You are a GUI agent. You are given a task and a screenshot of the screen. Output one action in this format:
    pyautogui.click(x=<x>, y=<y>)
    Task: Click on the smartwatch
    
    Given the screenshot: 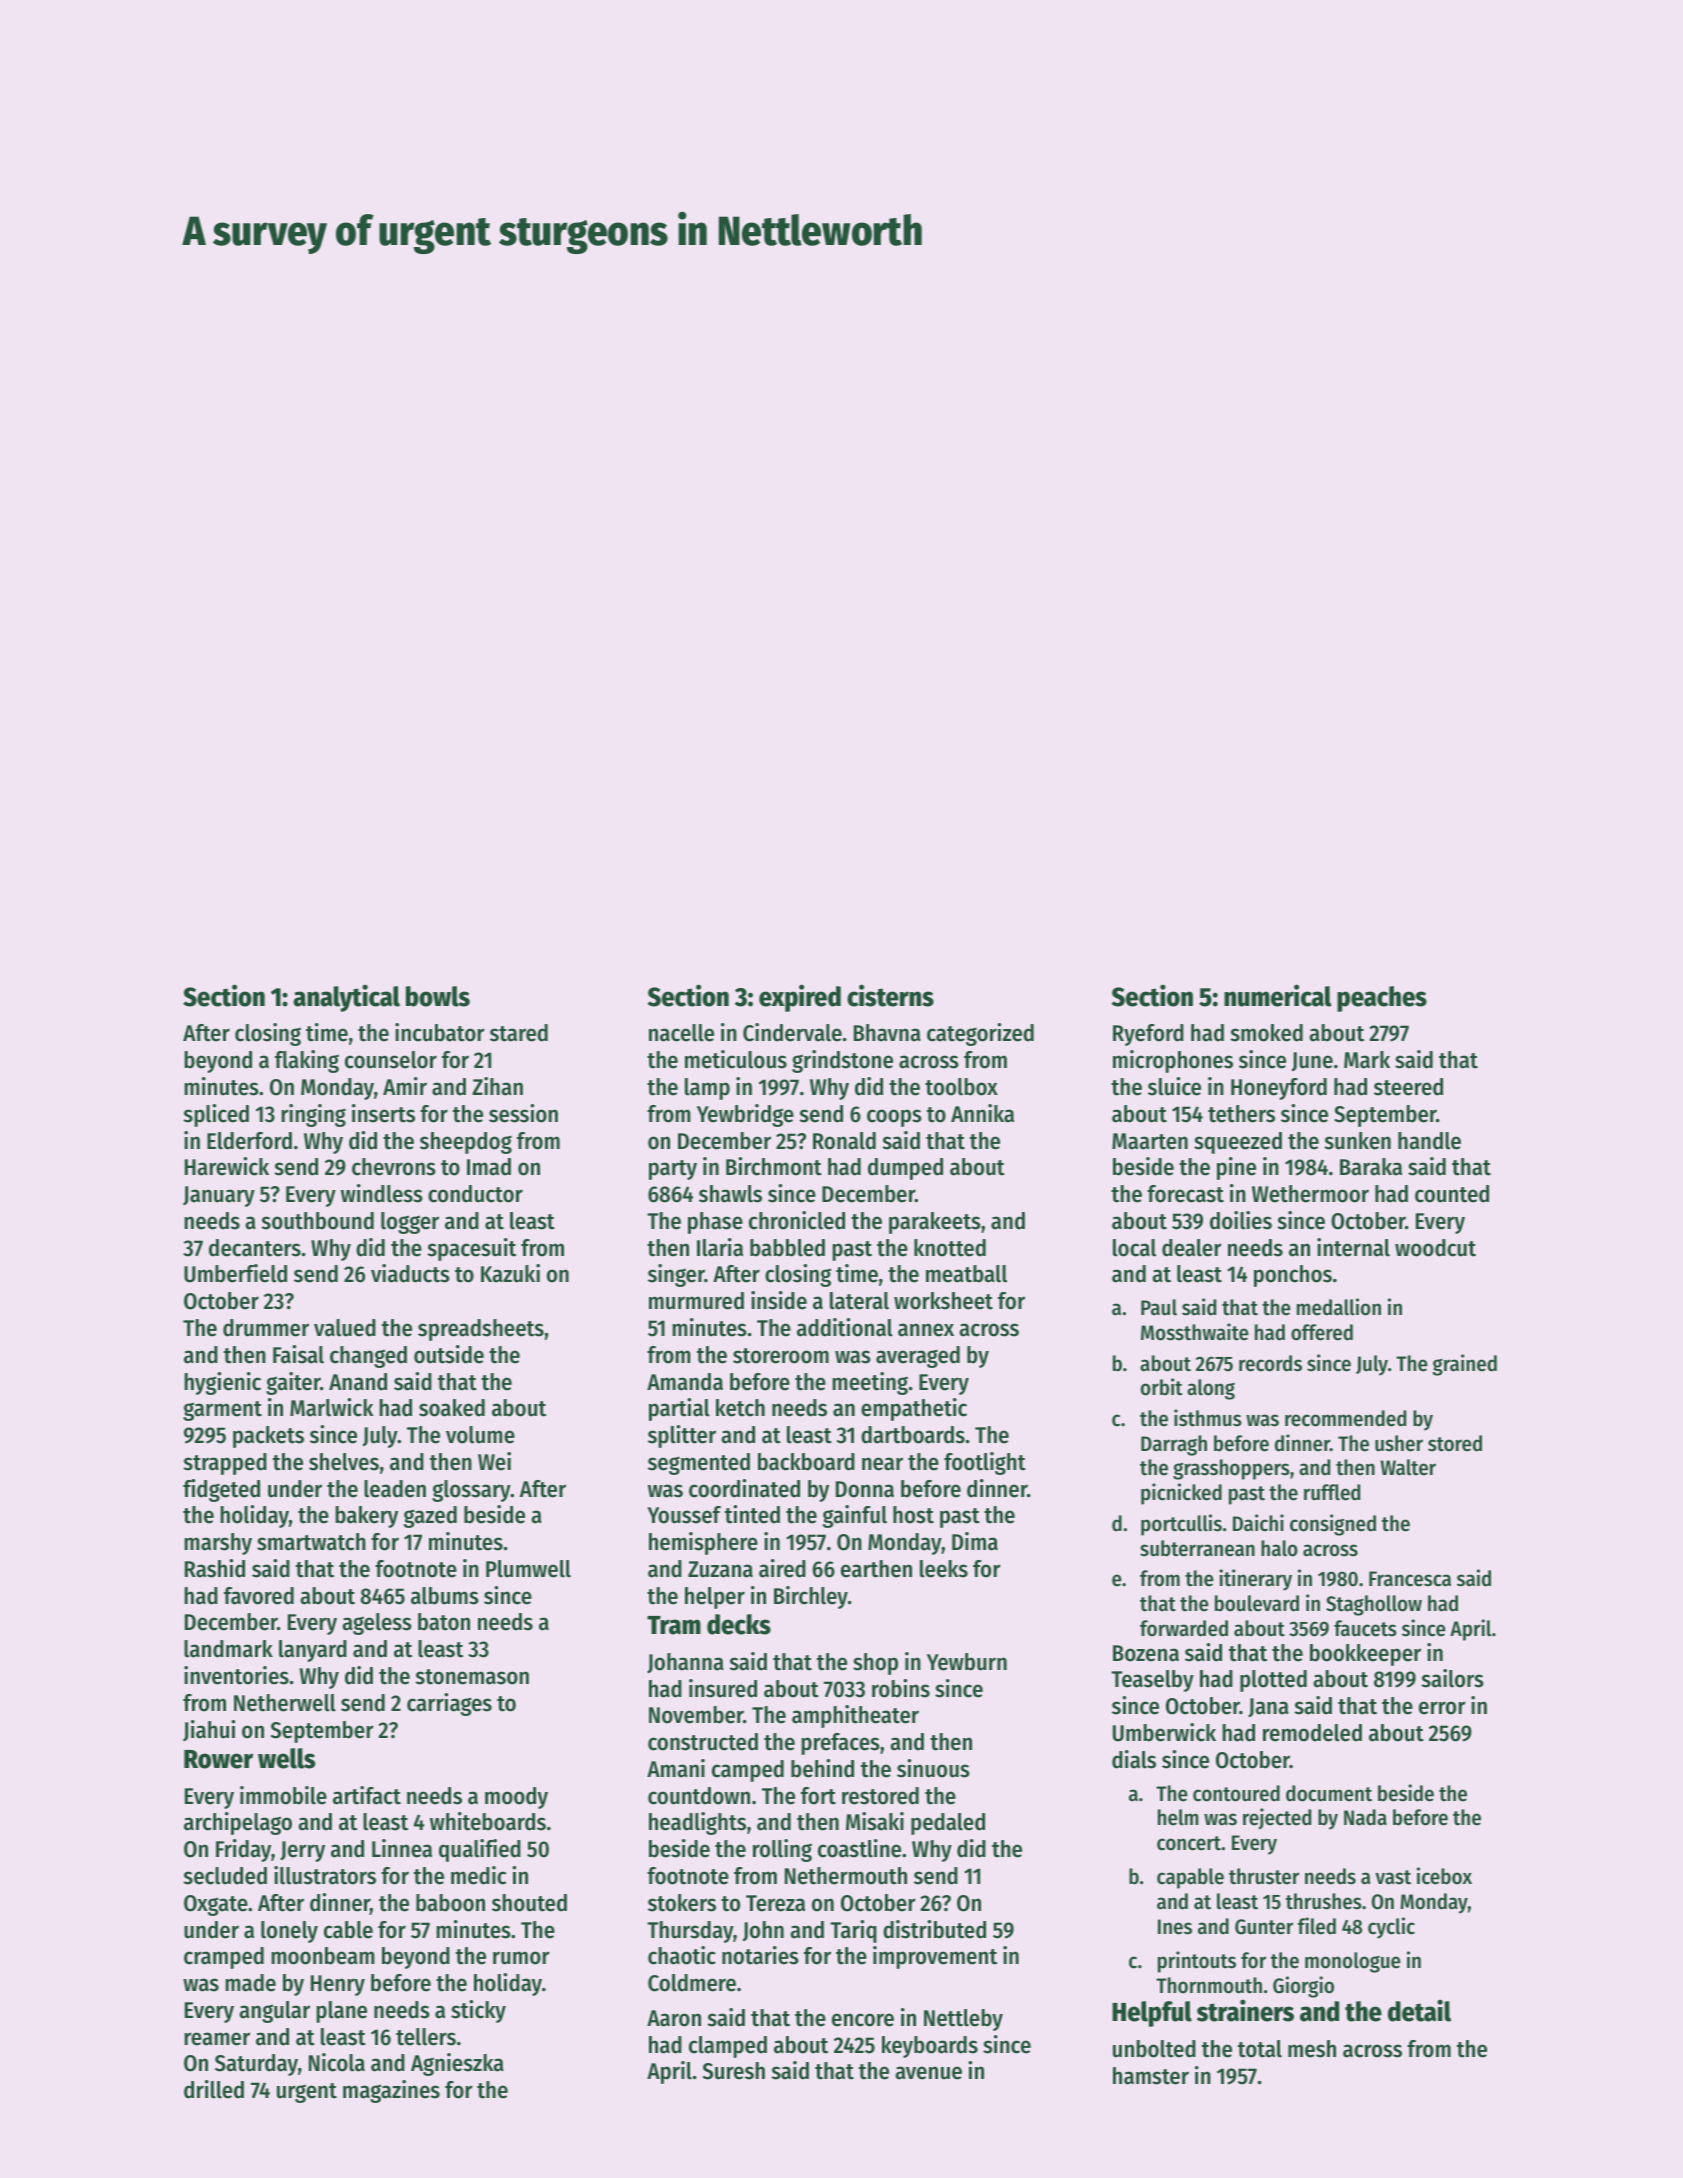 What is the action you would take?
    pyautogui.click(x=311, y=1542)
